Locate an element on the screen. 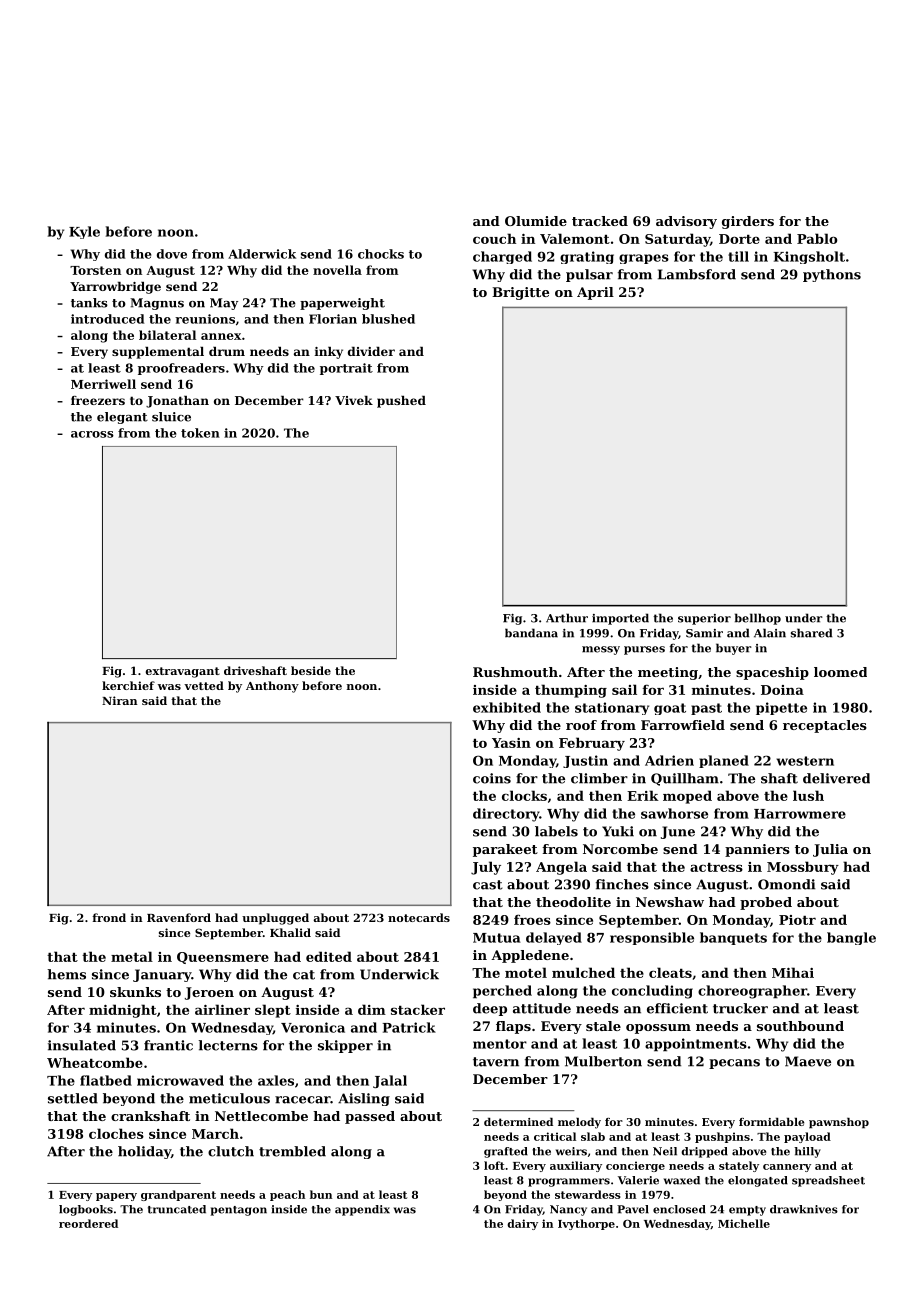  superior is located at coordinates (704, 619).
